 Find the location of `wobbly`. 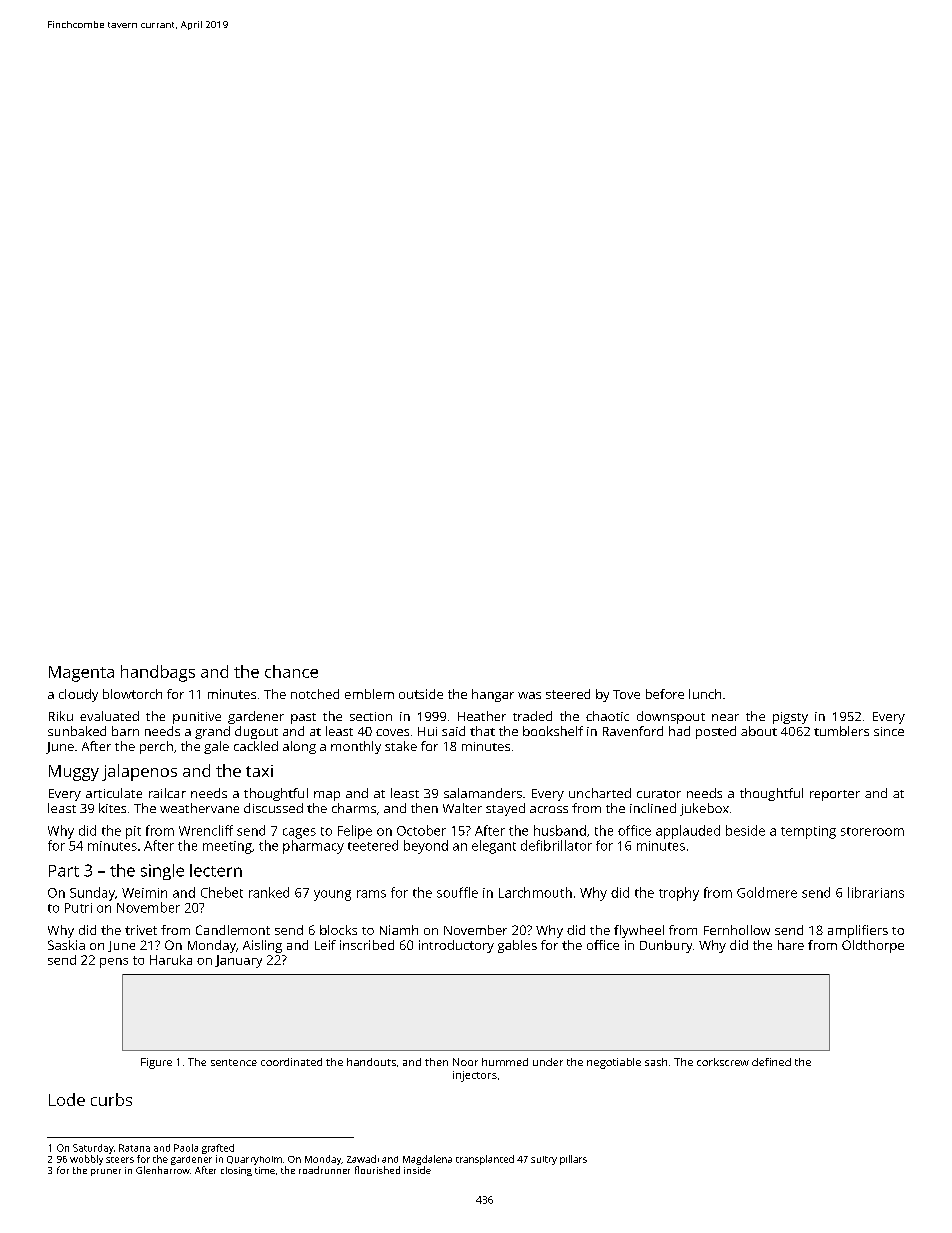

wobbly is located at coordinates (86, 1160).
